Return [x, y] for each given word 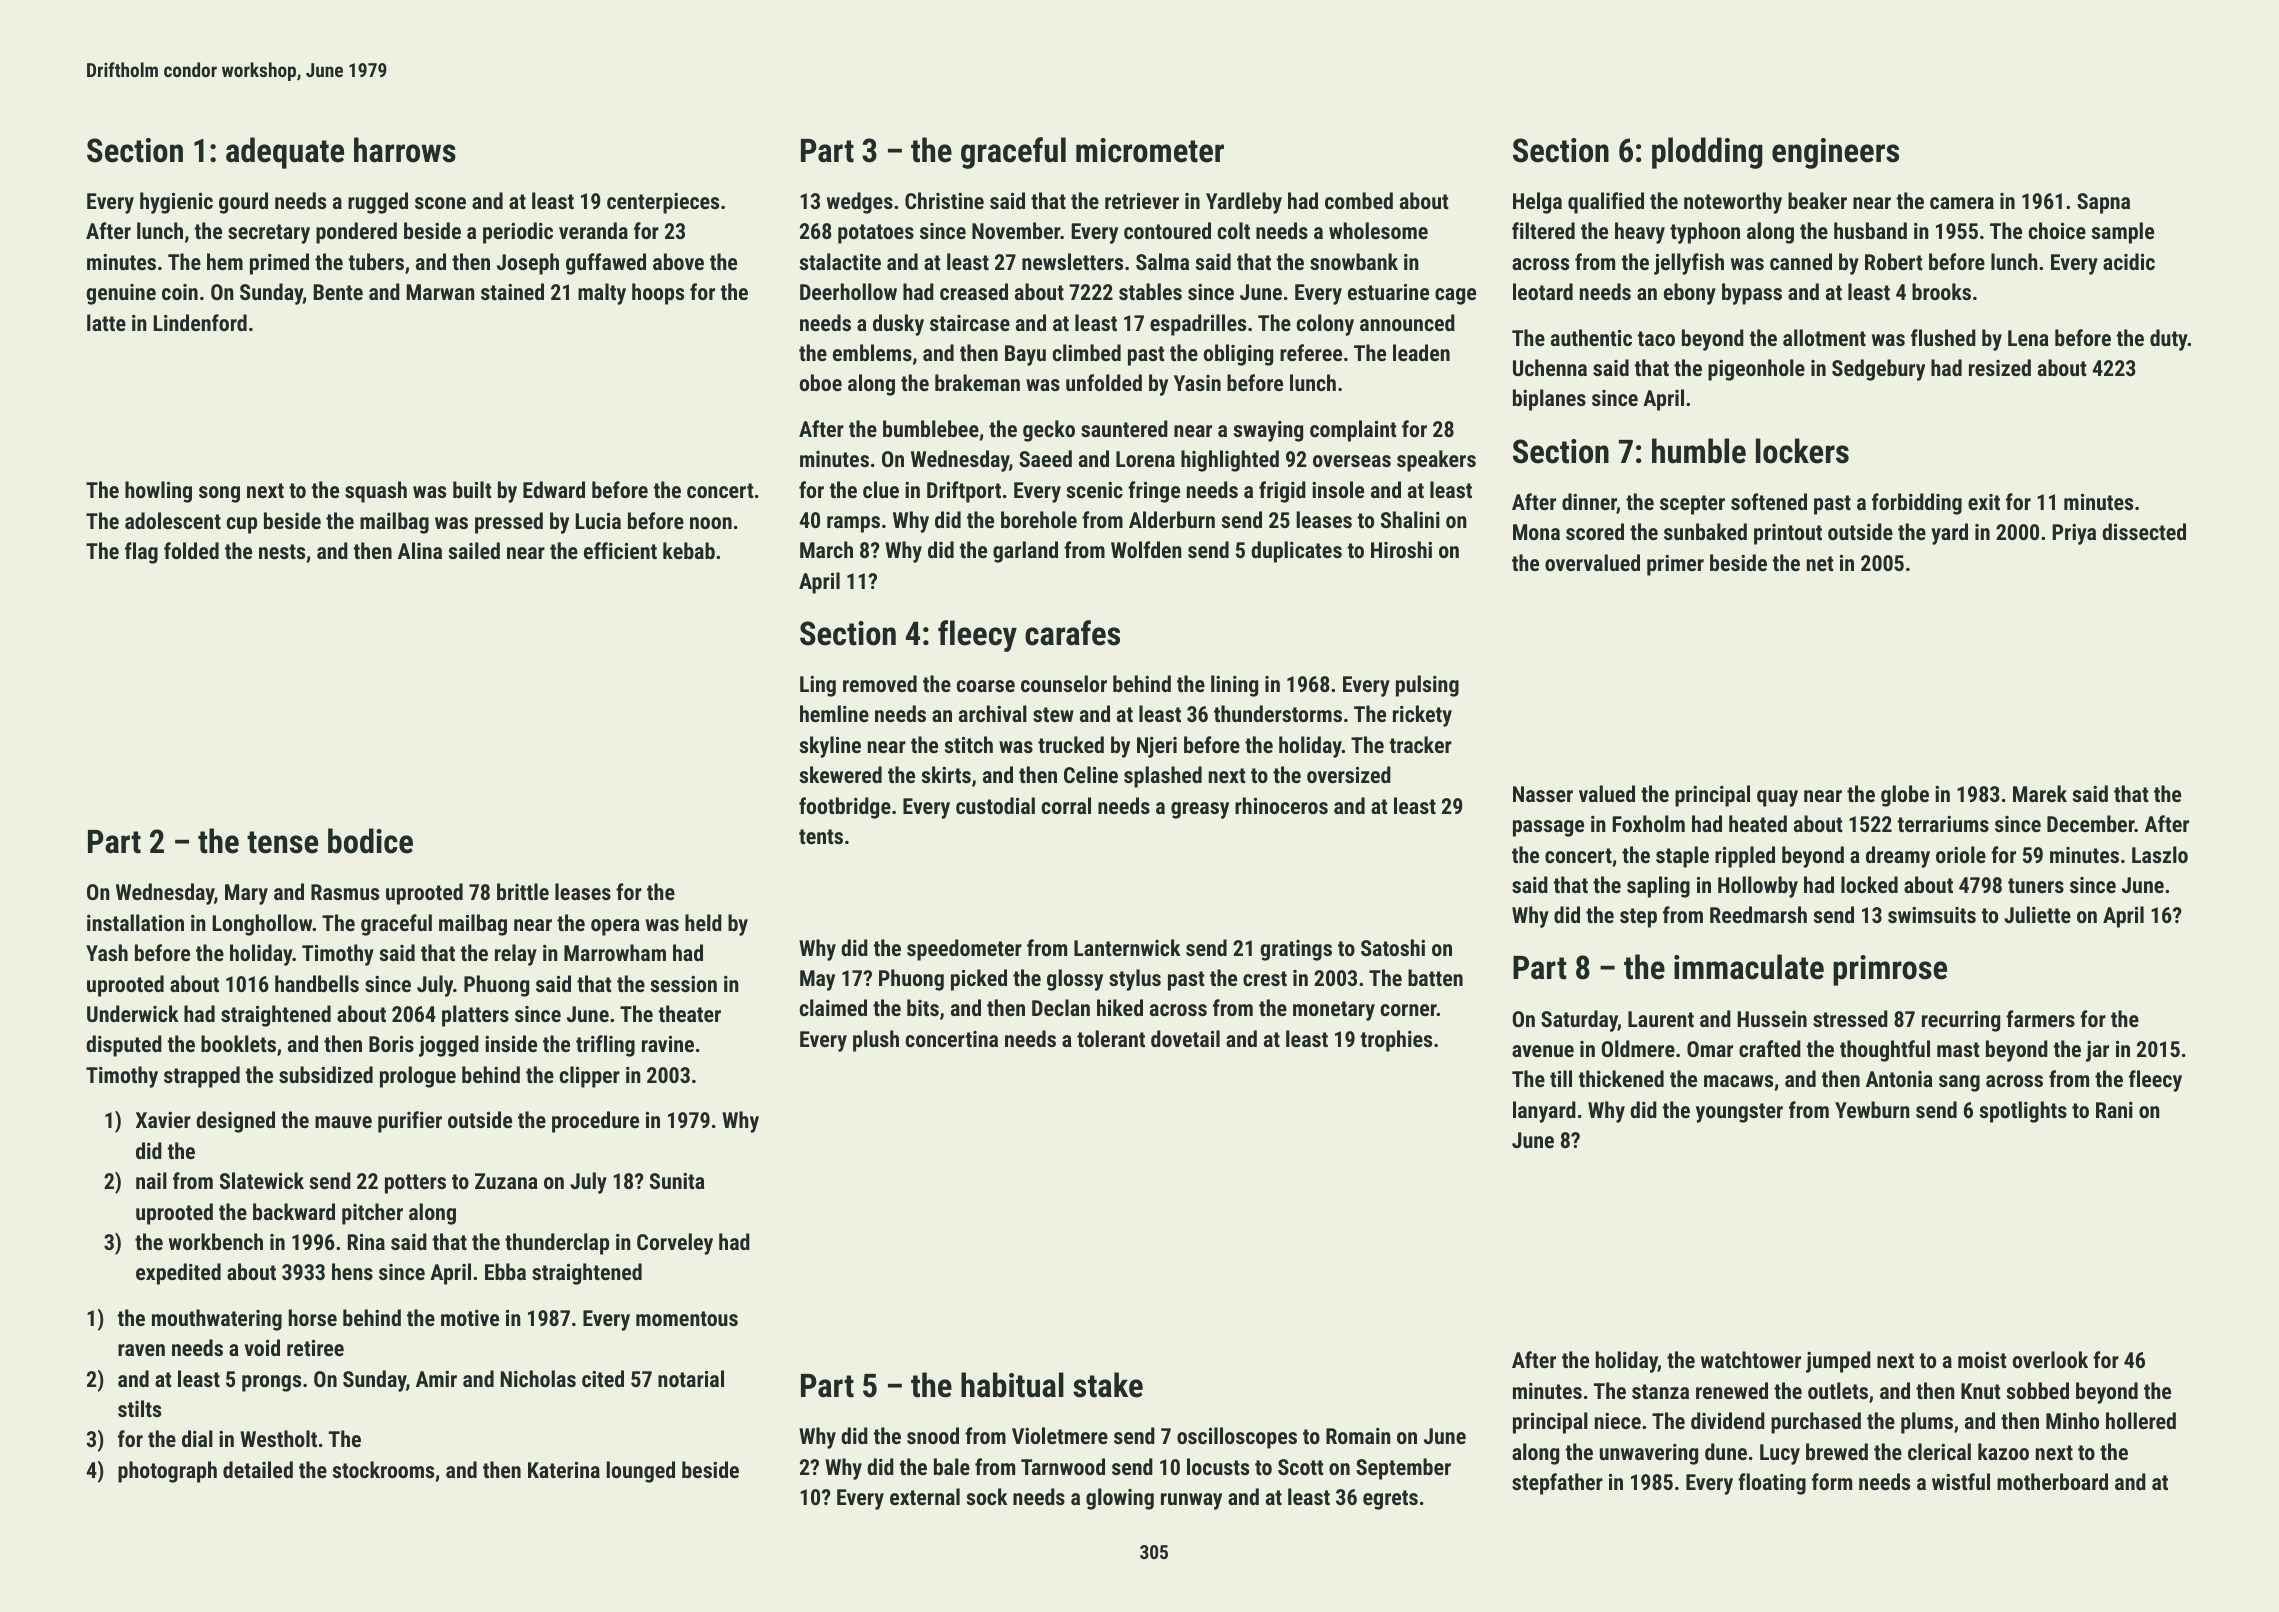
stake [1108, 1385]
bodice [370, 841]
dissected [2144, 531]
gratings [1296, 950]
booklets [238, 1043]
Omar [1710, 1049]
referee [1311, 352]
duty [2169, 340]
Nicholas [538, 1378]
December [2091, 823]
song [219, 494]
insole [1338, 489]
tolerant [1111, 1038]
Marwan [441, 292]
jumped [1838, 1362]
